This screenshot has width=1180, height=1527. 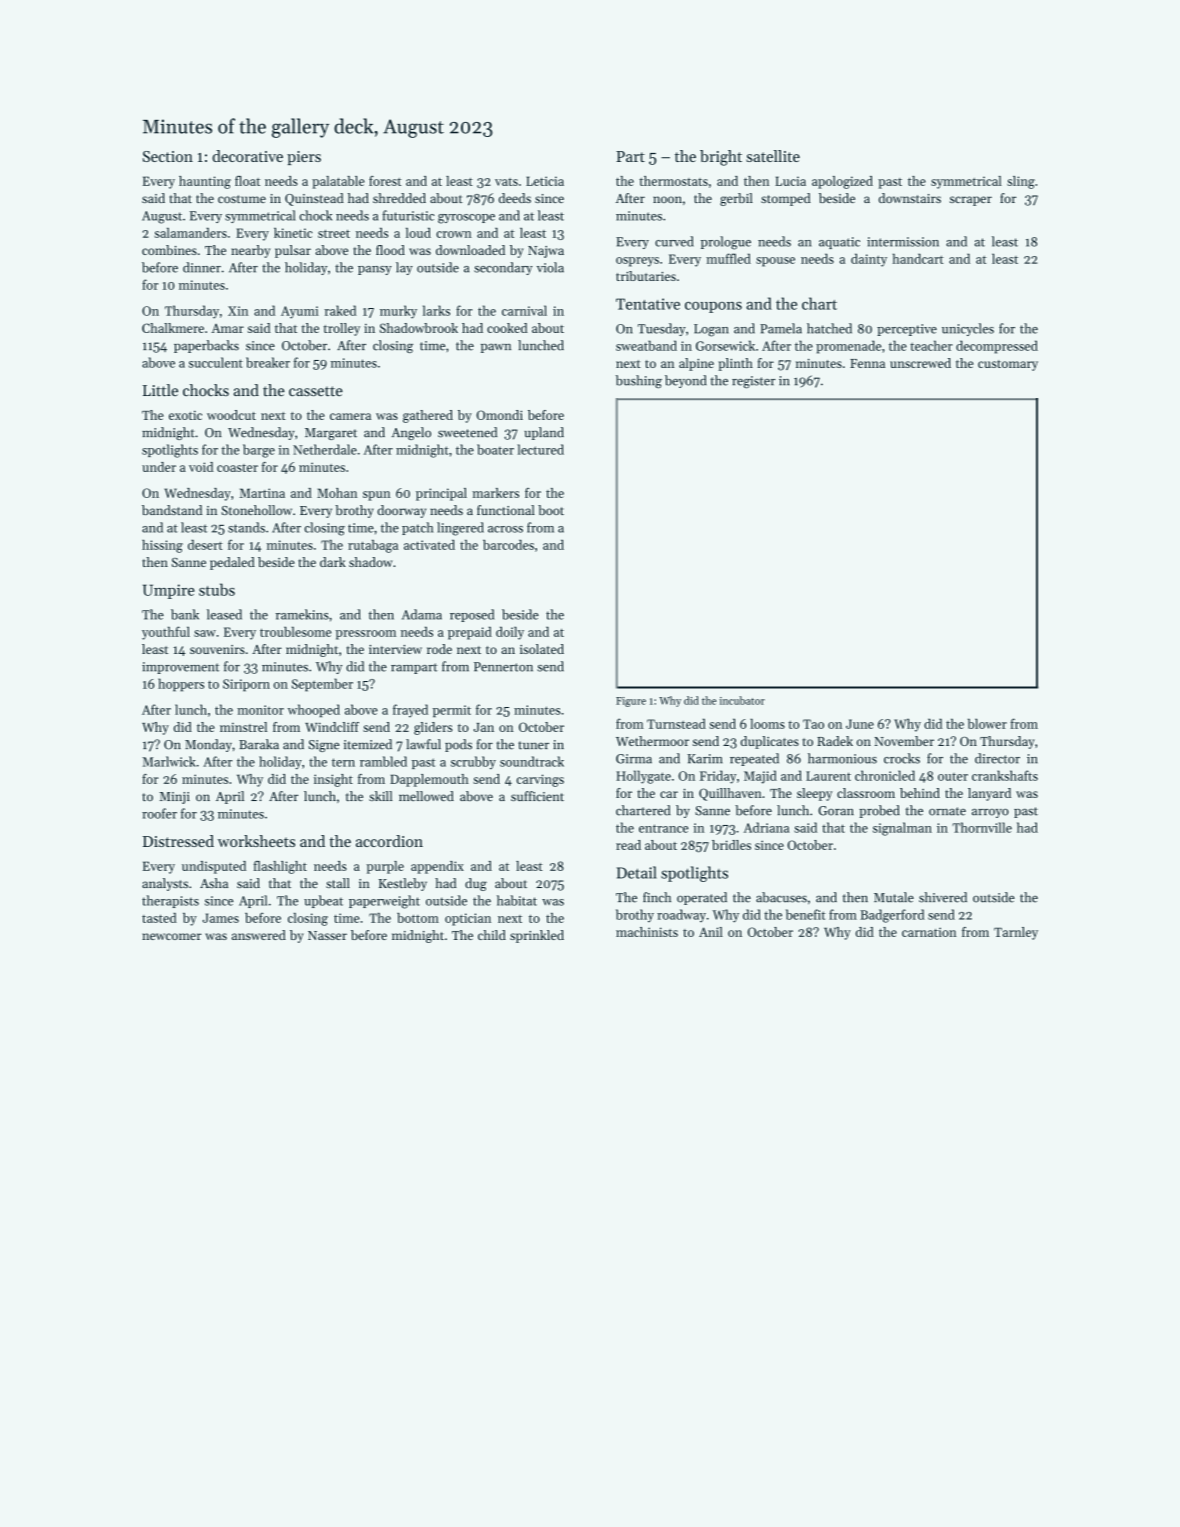 I want to click on incubator, so click(x=742, y=700).
